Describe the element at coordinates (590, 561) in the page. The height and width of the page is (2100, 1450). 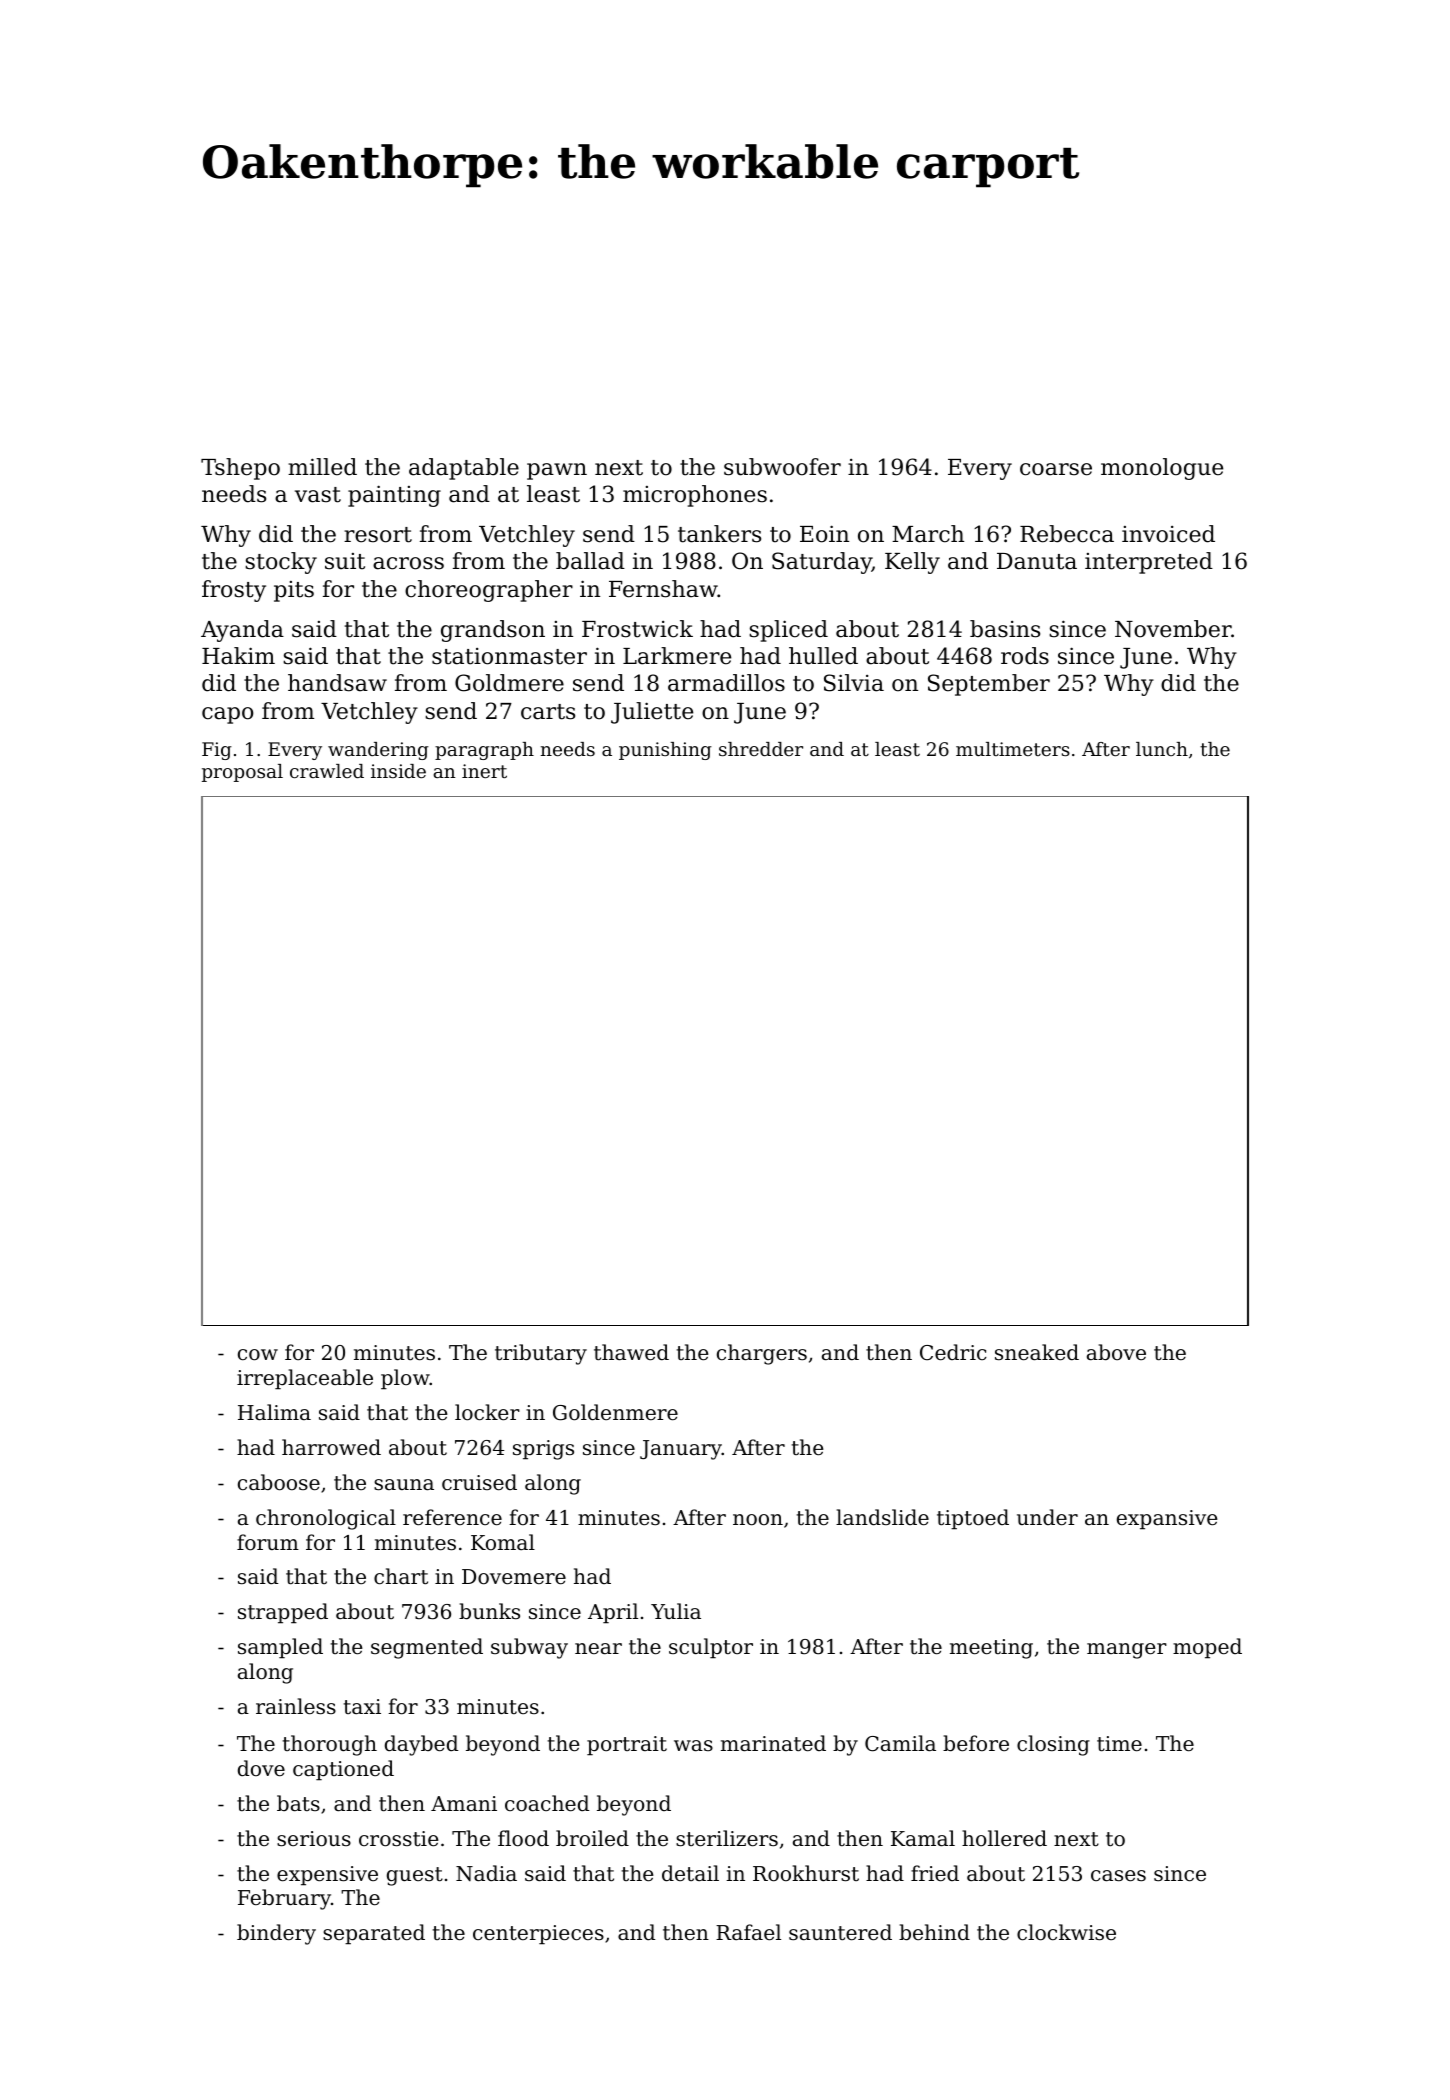
I see `ballad` at that location.
